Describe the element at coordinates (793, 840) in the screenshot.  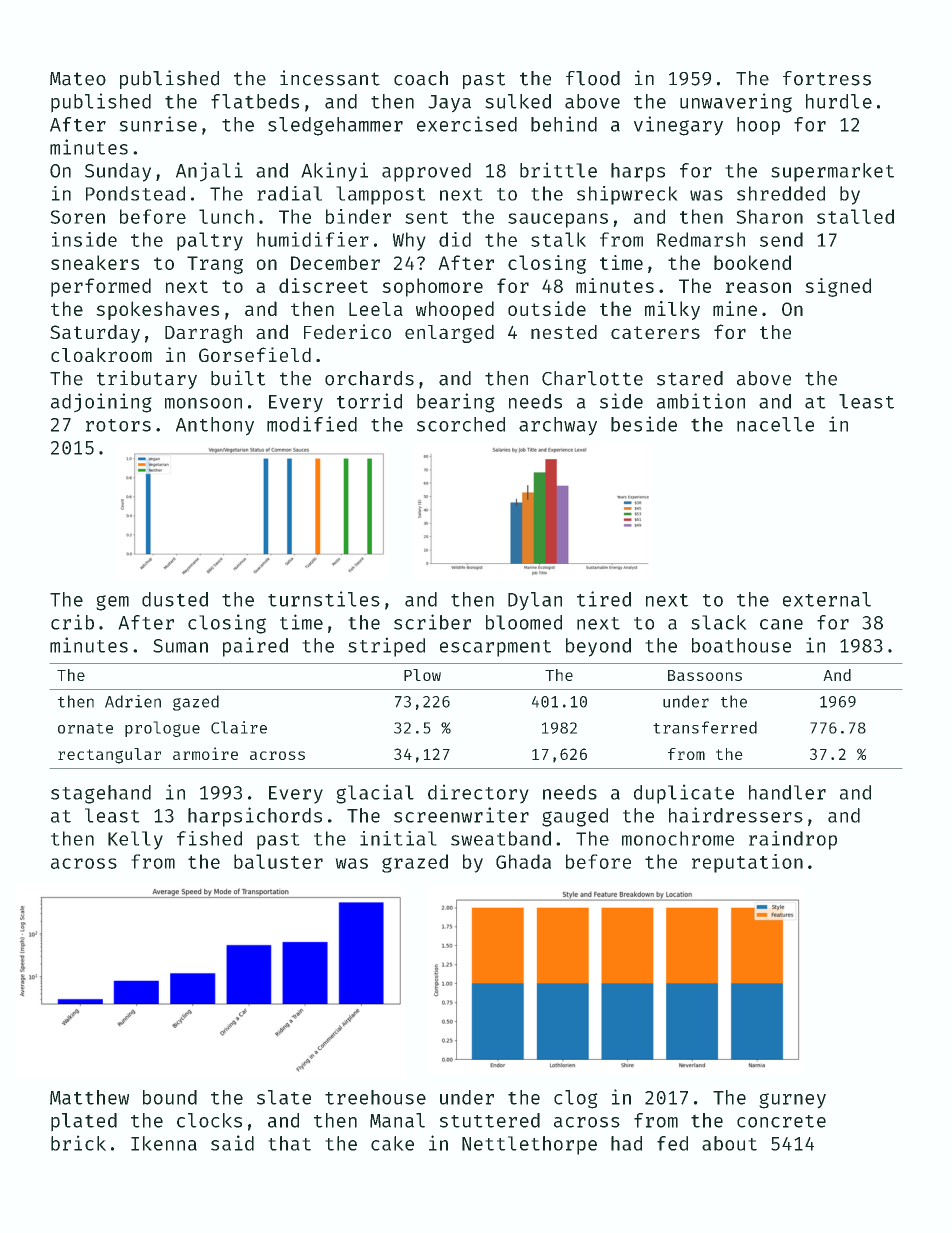
I see `raindrop` at that location.
